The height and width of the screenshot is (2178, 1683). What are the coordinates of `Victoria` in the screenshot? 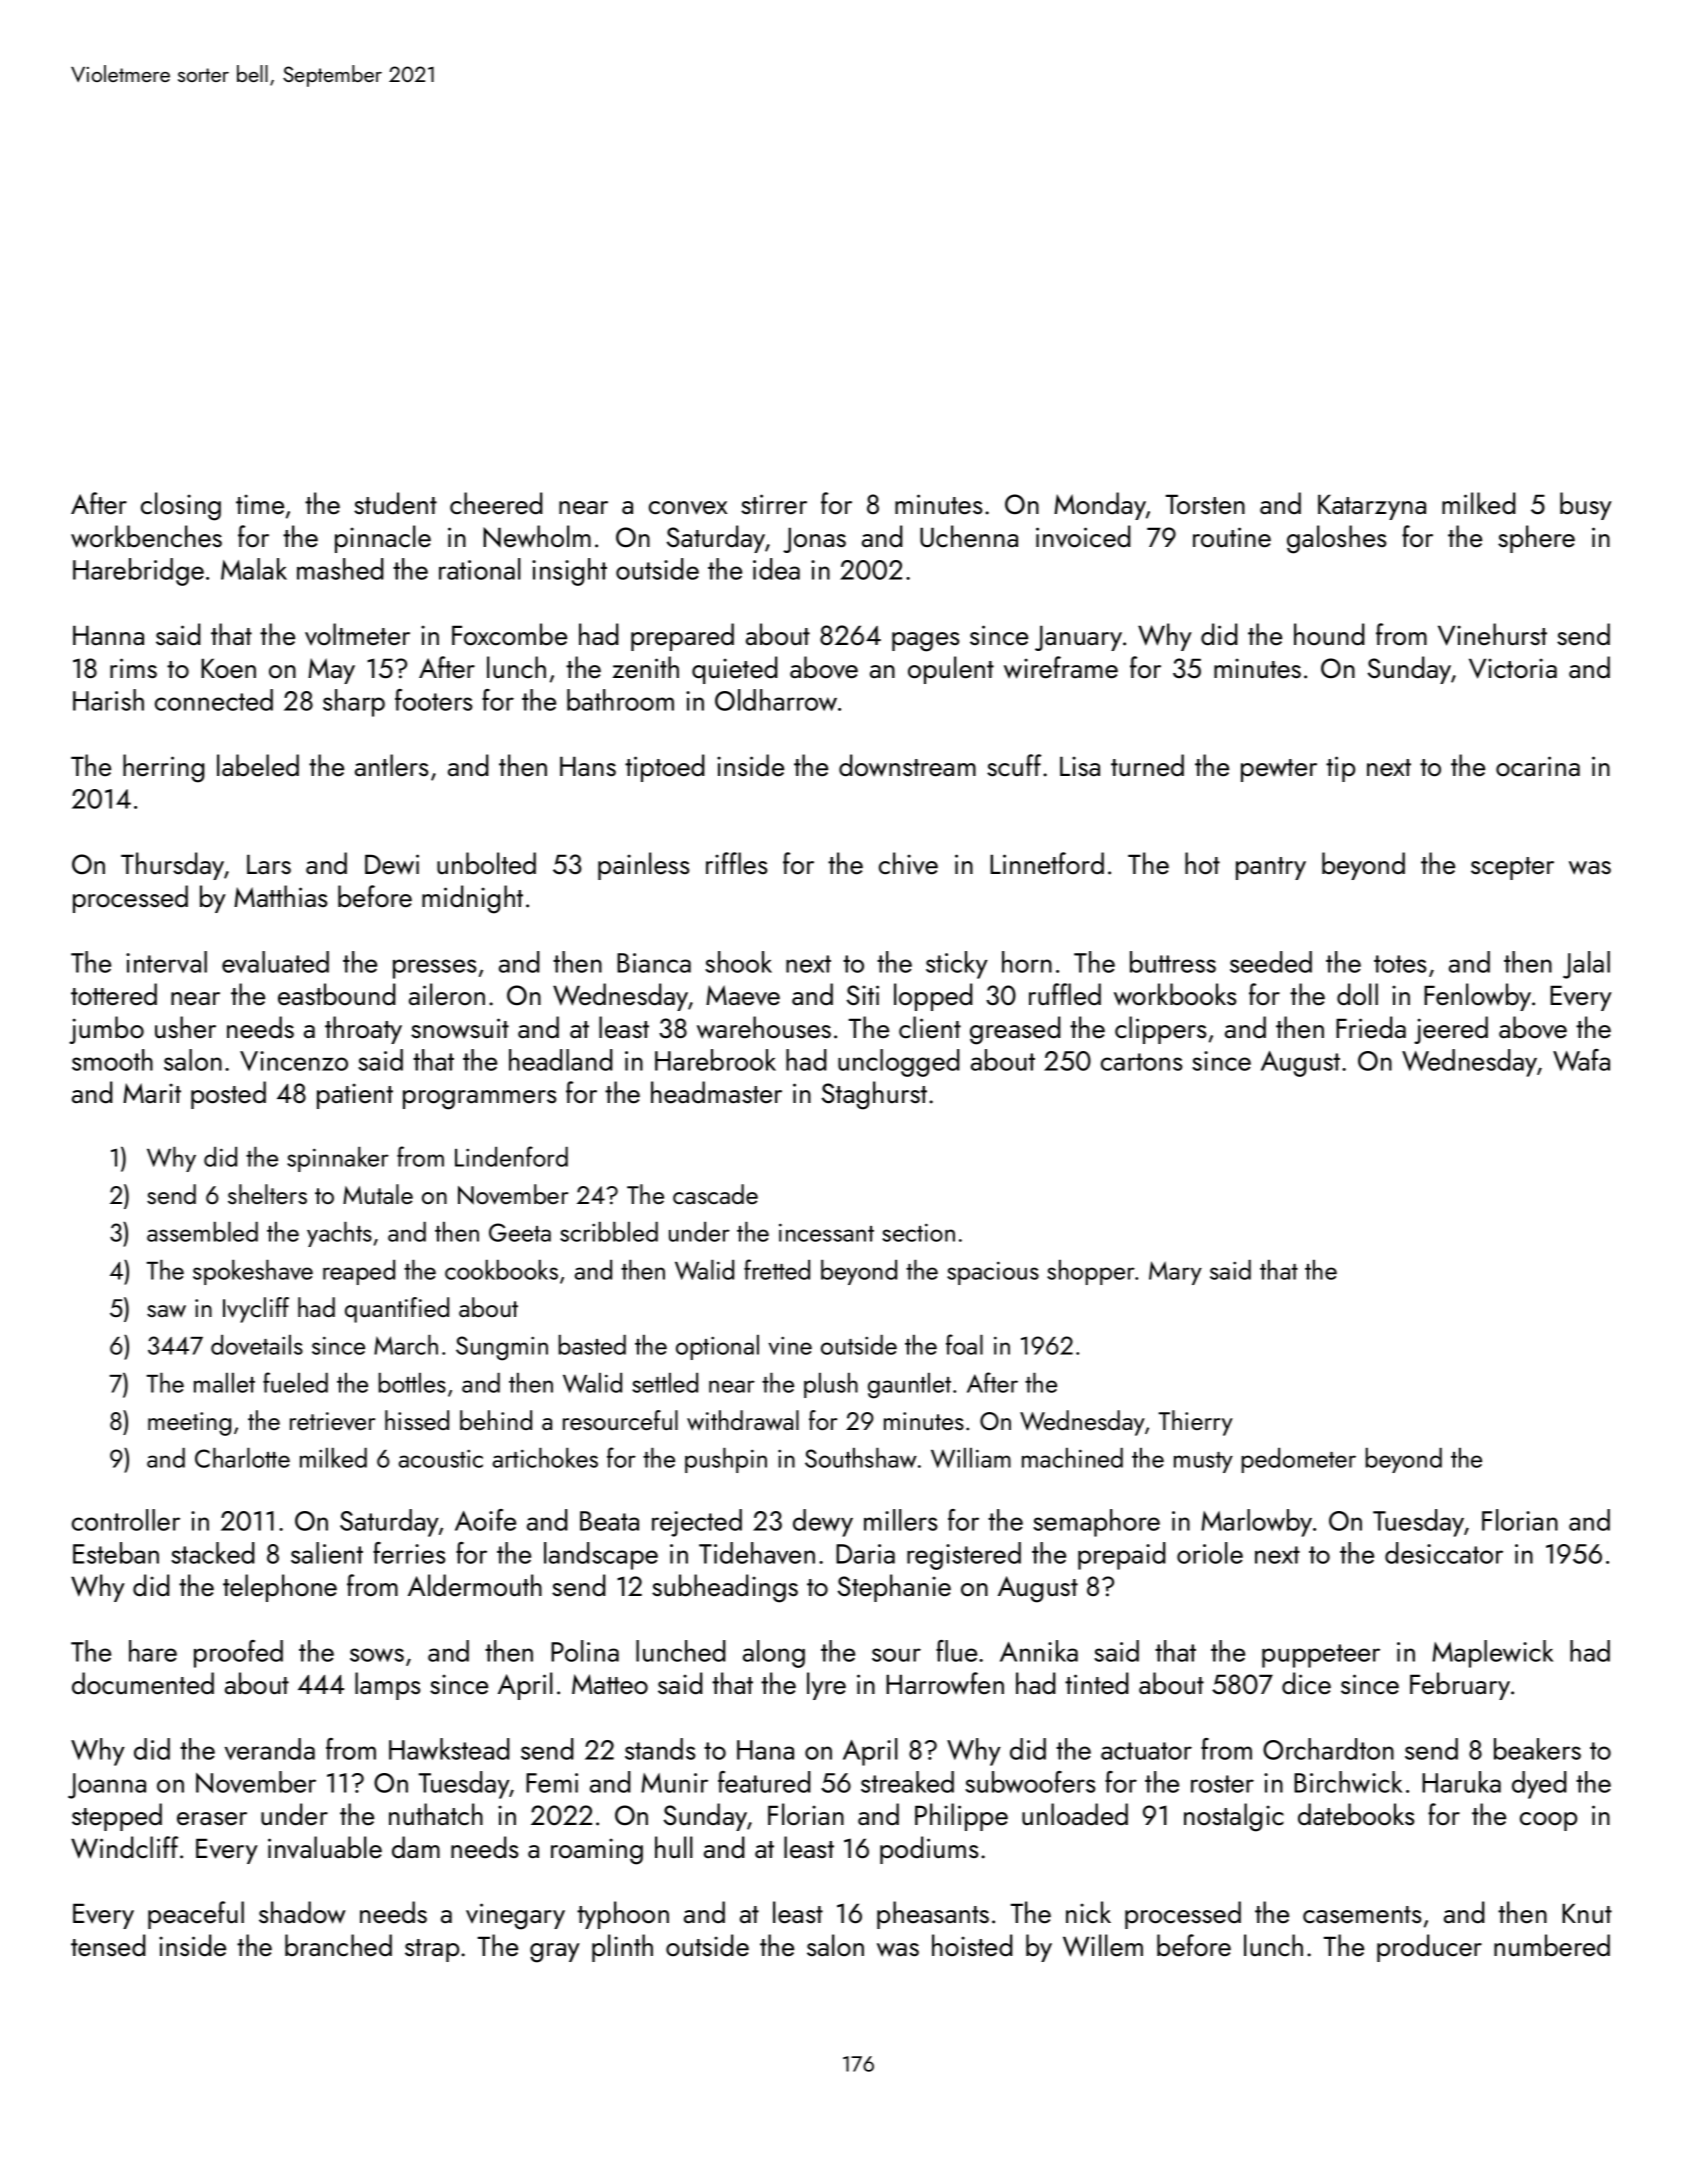 It's located at (1513, 668).
